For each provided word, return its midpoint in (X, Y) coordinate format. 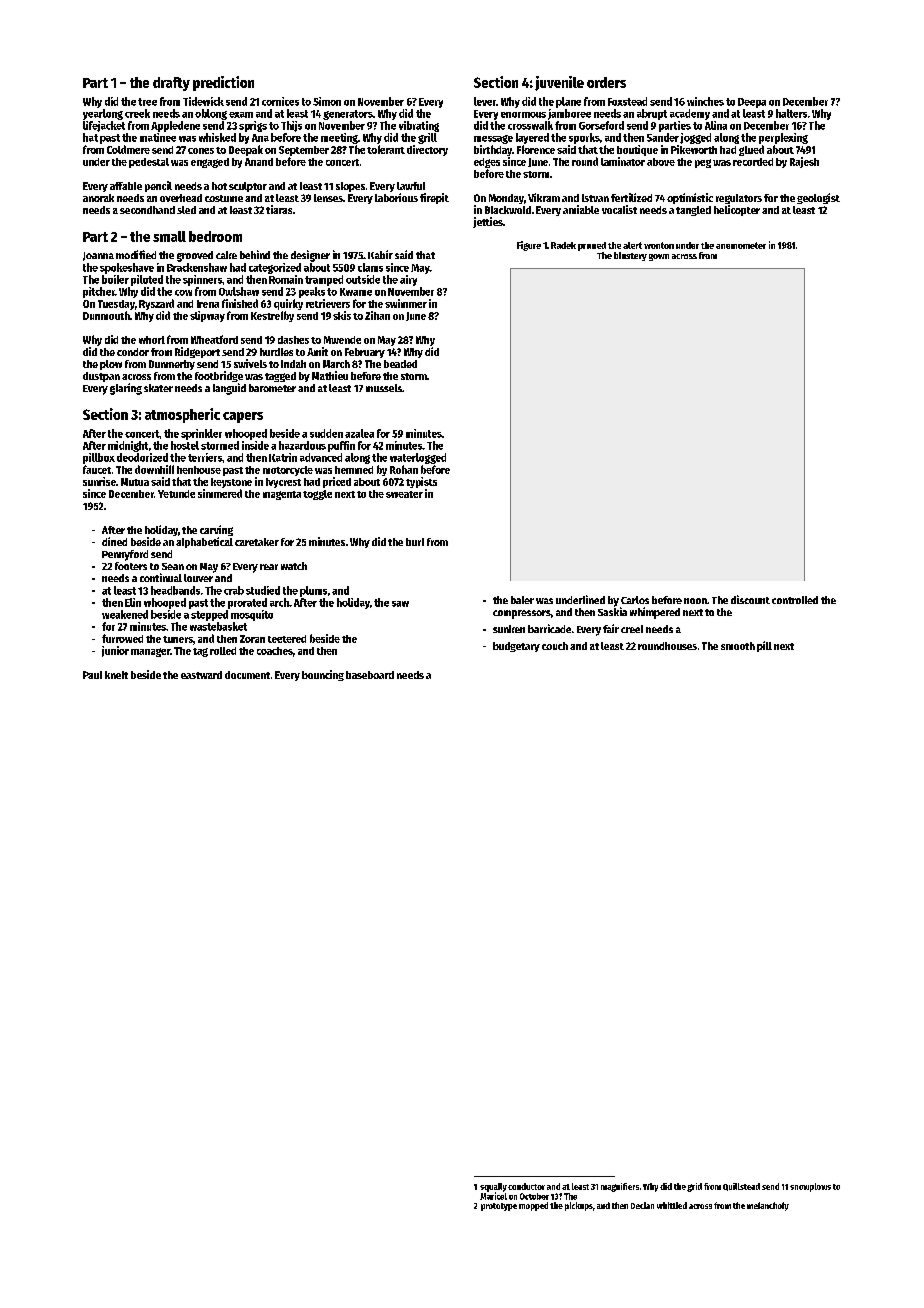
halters (791, 113)
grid (694, 1187)
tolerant (386, 149)
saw (400, 604)
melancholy (768, 1206)
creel (632, 629)
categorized (275, 268)
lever (485, 101)
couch (555, 646)
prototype (499, 1207)
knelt (116, 675)
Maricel (493, 1196)
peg (703, 163)
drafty (171, 84)
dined (114, 541)
